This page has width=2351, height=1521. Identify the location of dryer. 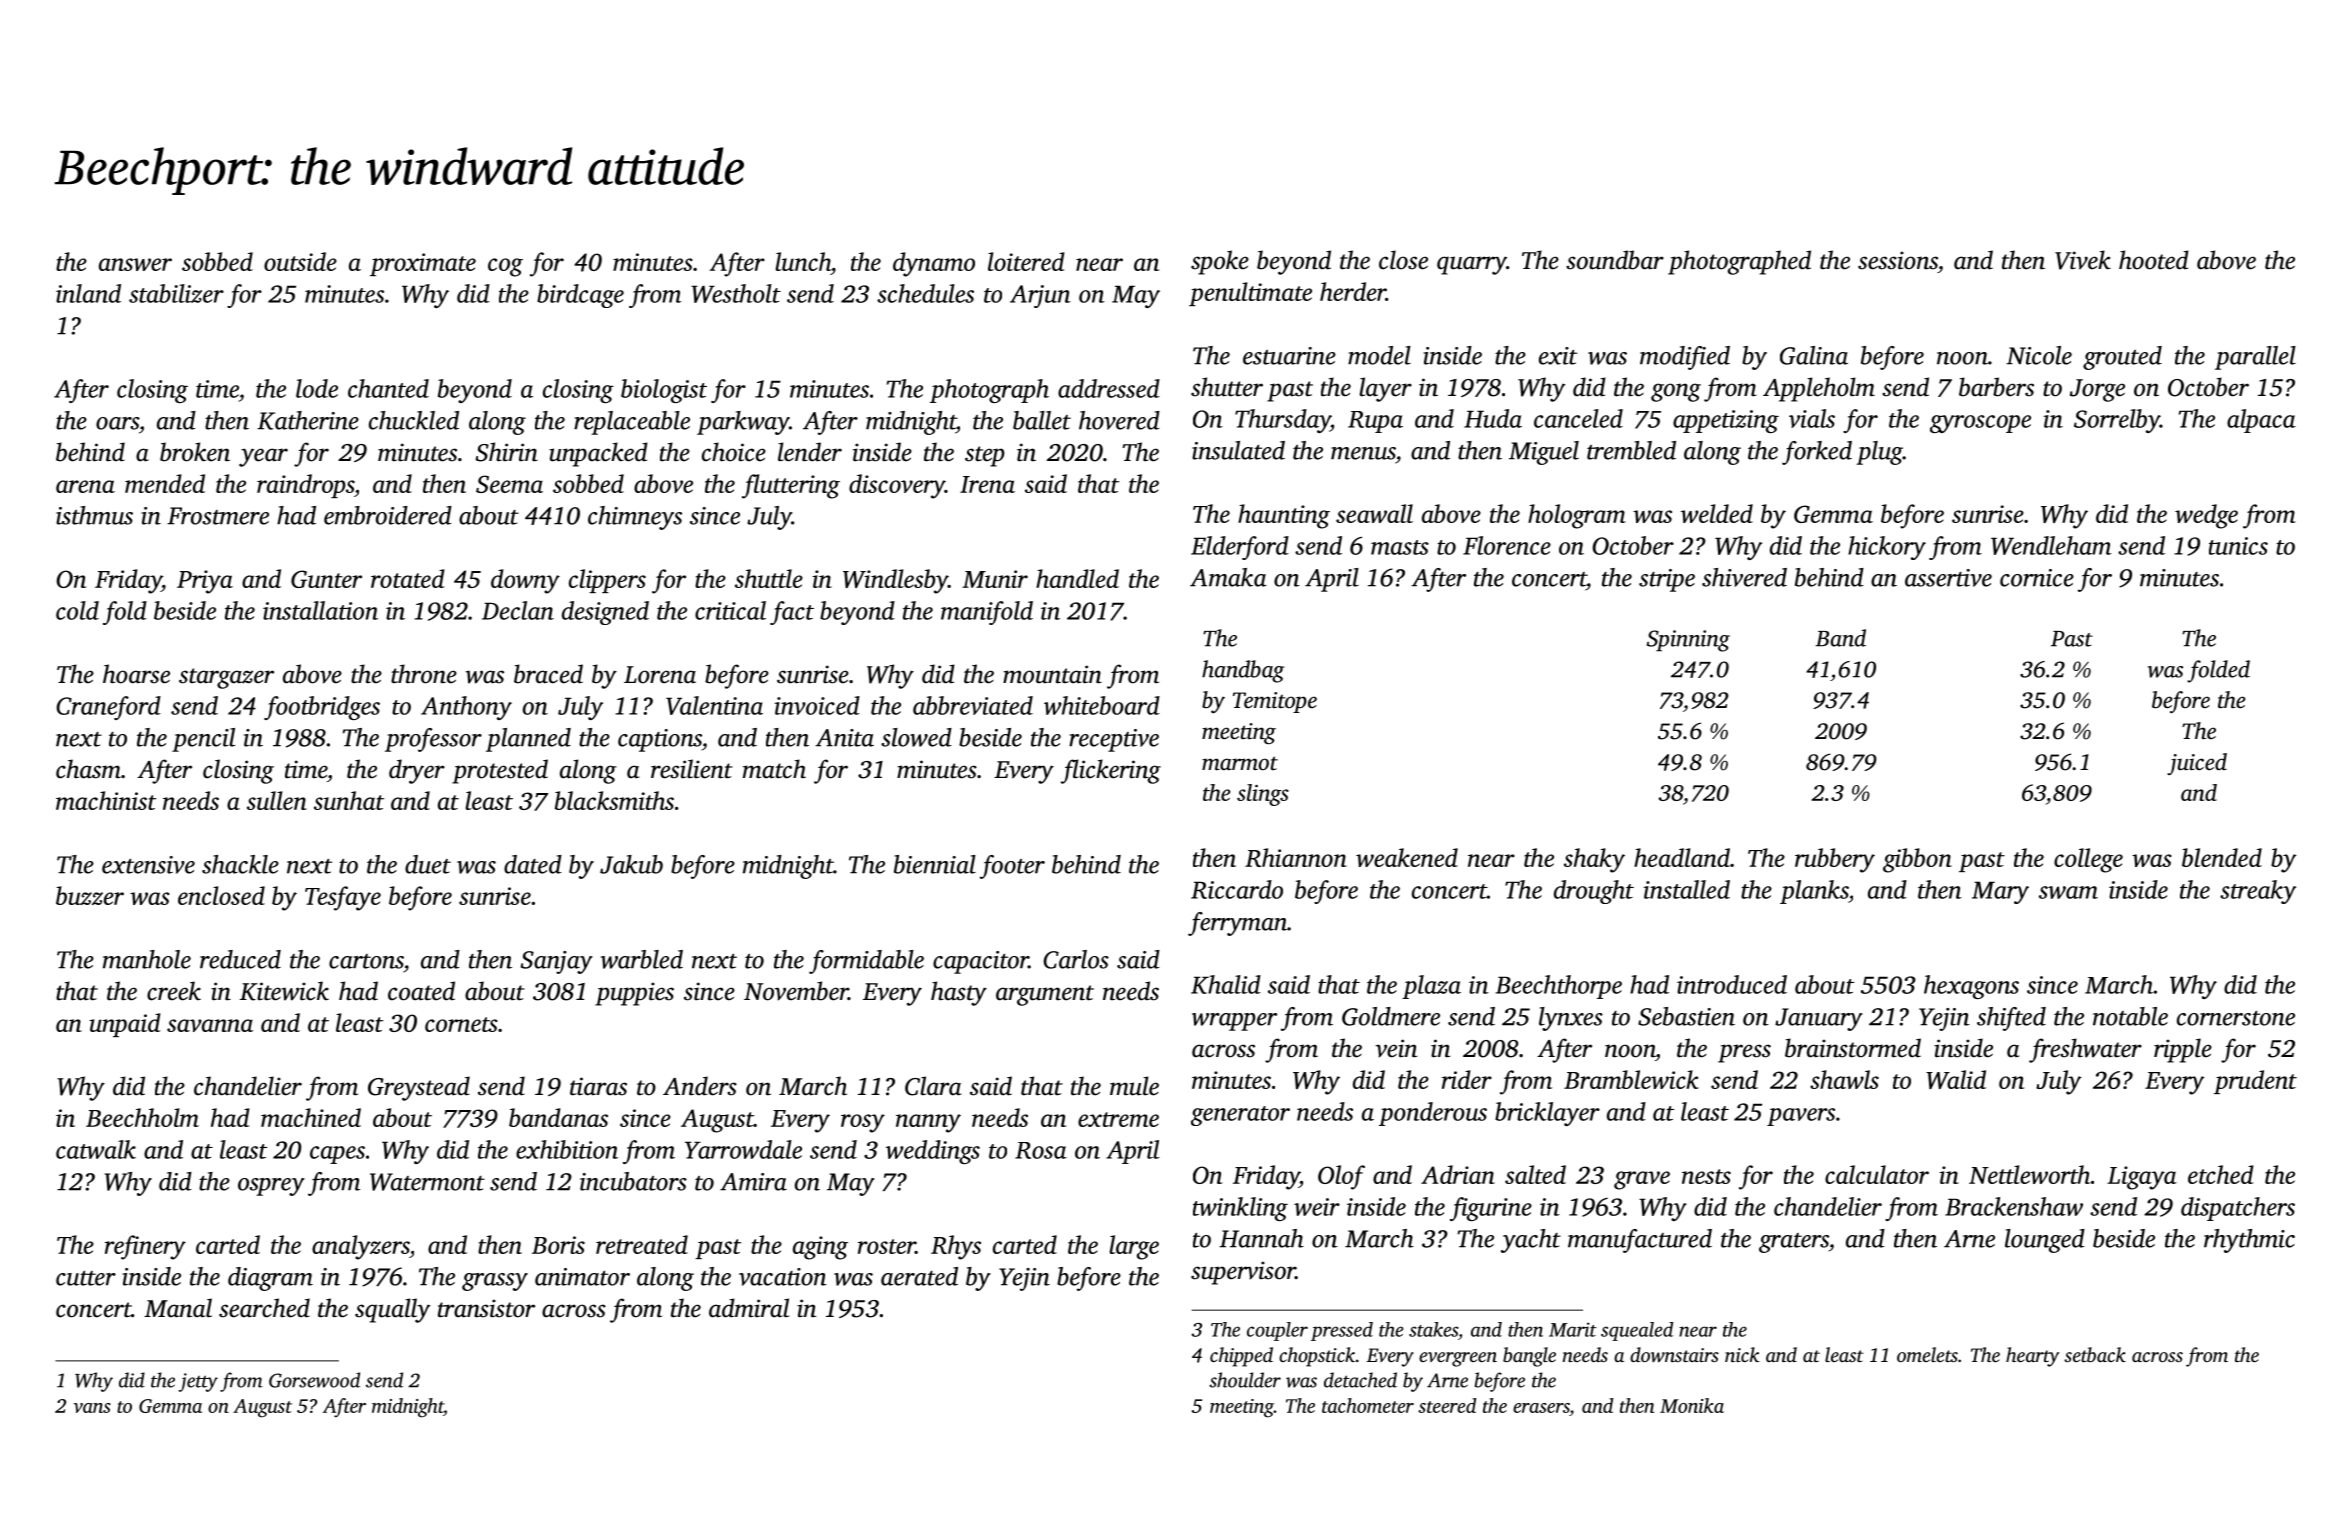
(417, 771).
